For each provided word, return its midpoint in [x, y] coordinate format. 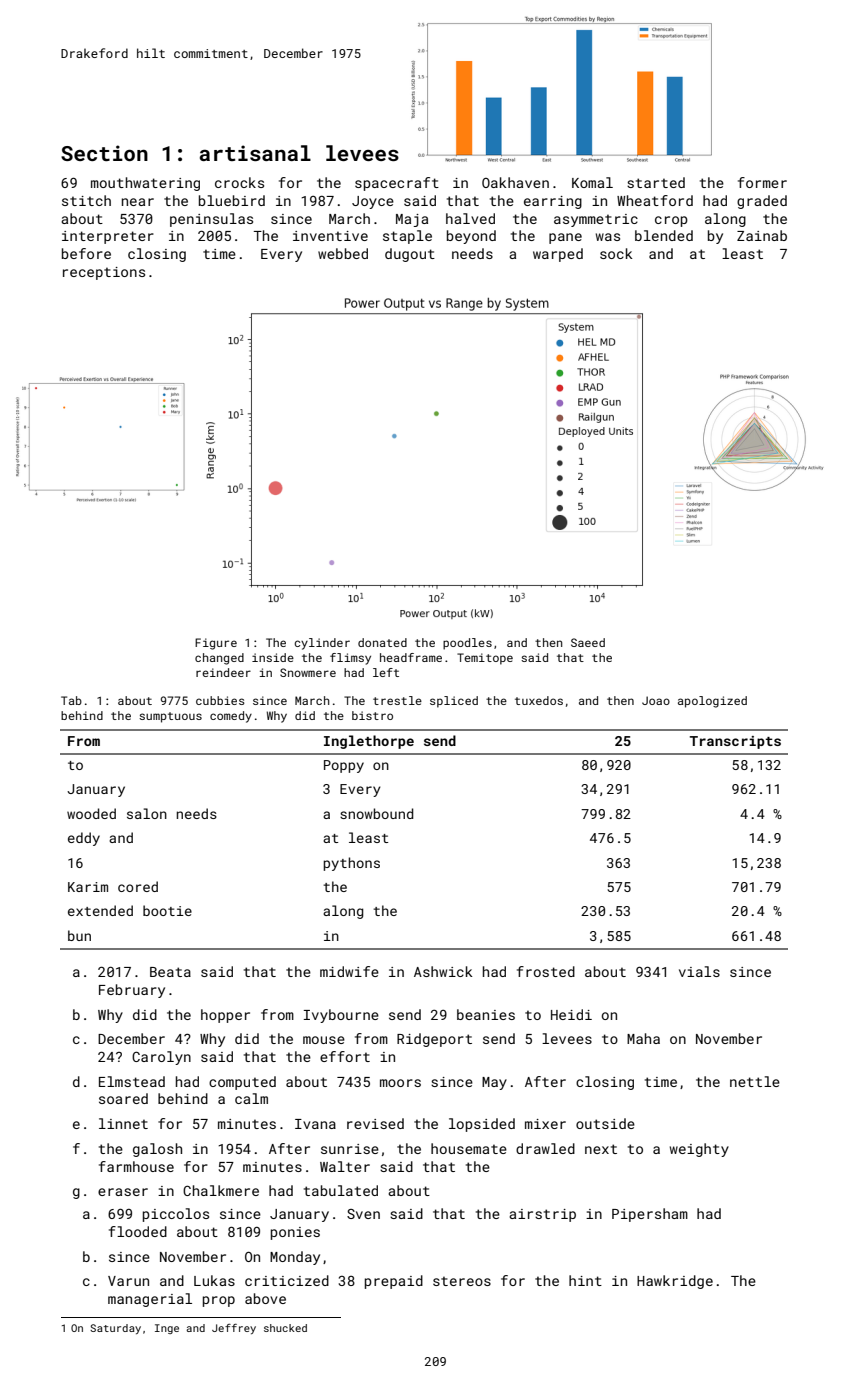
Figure [216, 644]
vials [699, 971]
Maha [643, 1038]
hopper [225, 1016]
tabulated [341, 1190]
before [86, 253]
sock [616, 253]
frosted [546, 971]
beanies [486, 1014]
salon [147, 813]
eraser [123, 1192]
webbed [343, 253]
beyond [471, 237]
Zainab [762, 235]
